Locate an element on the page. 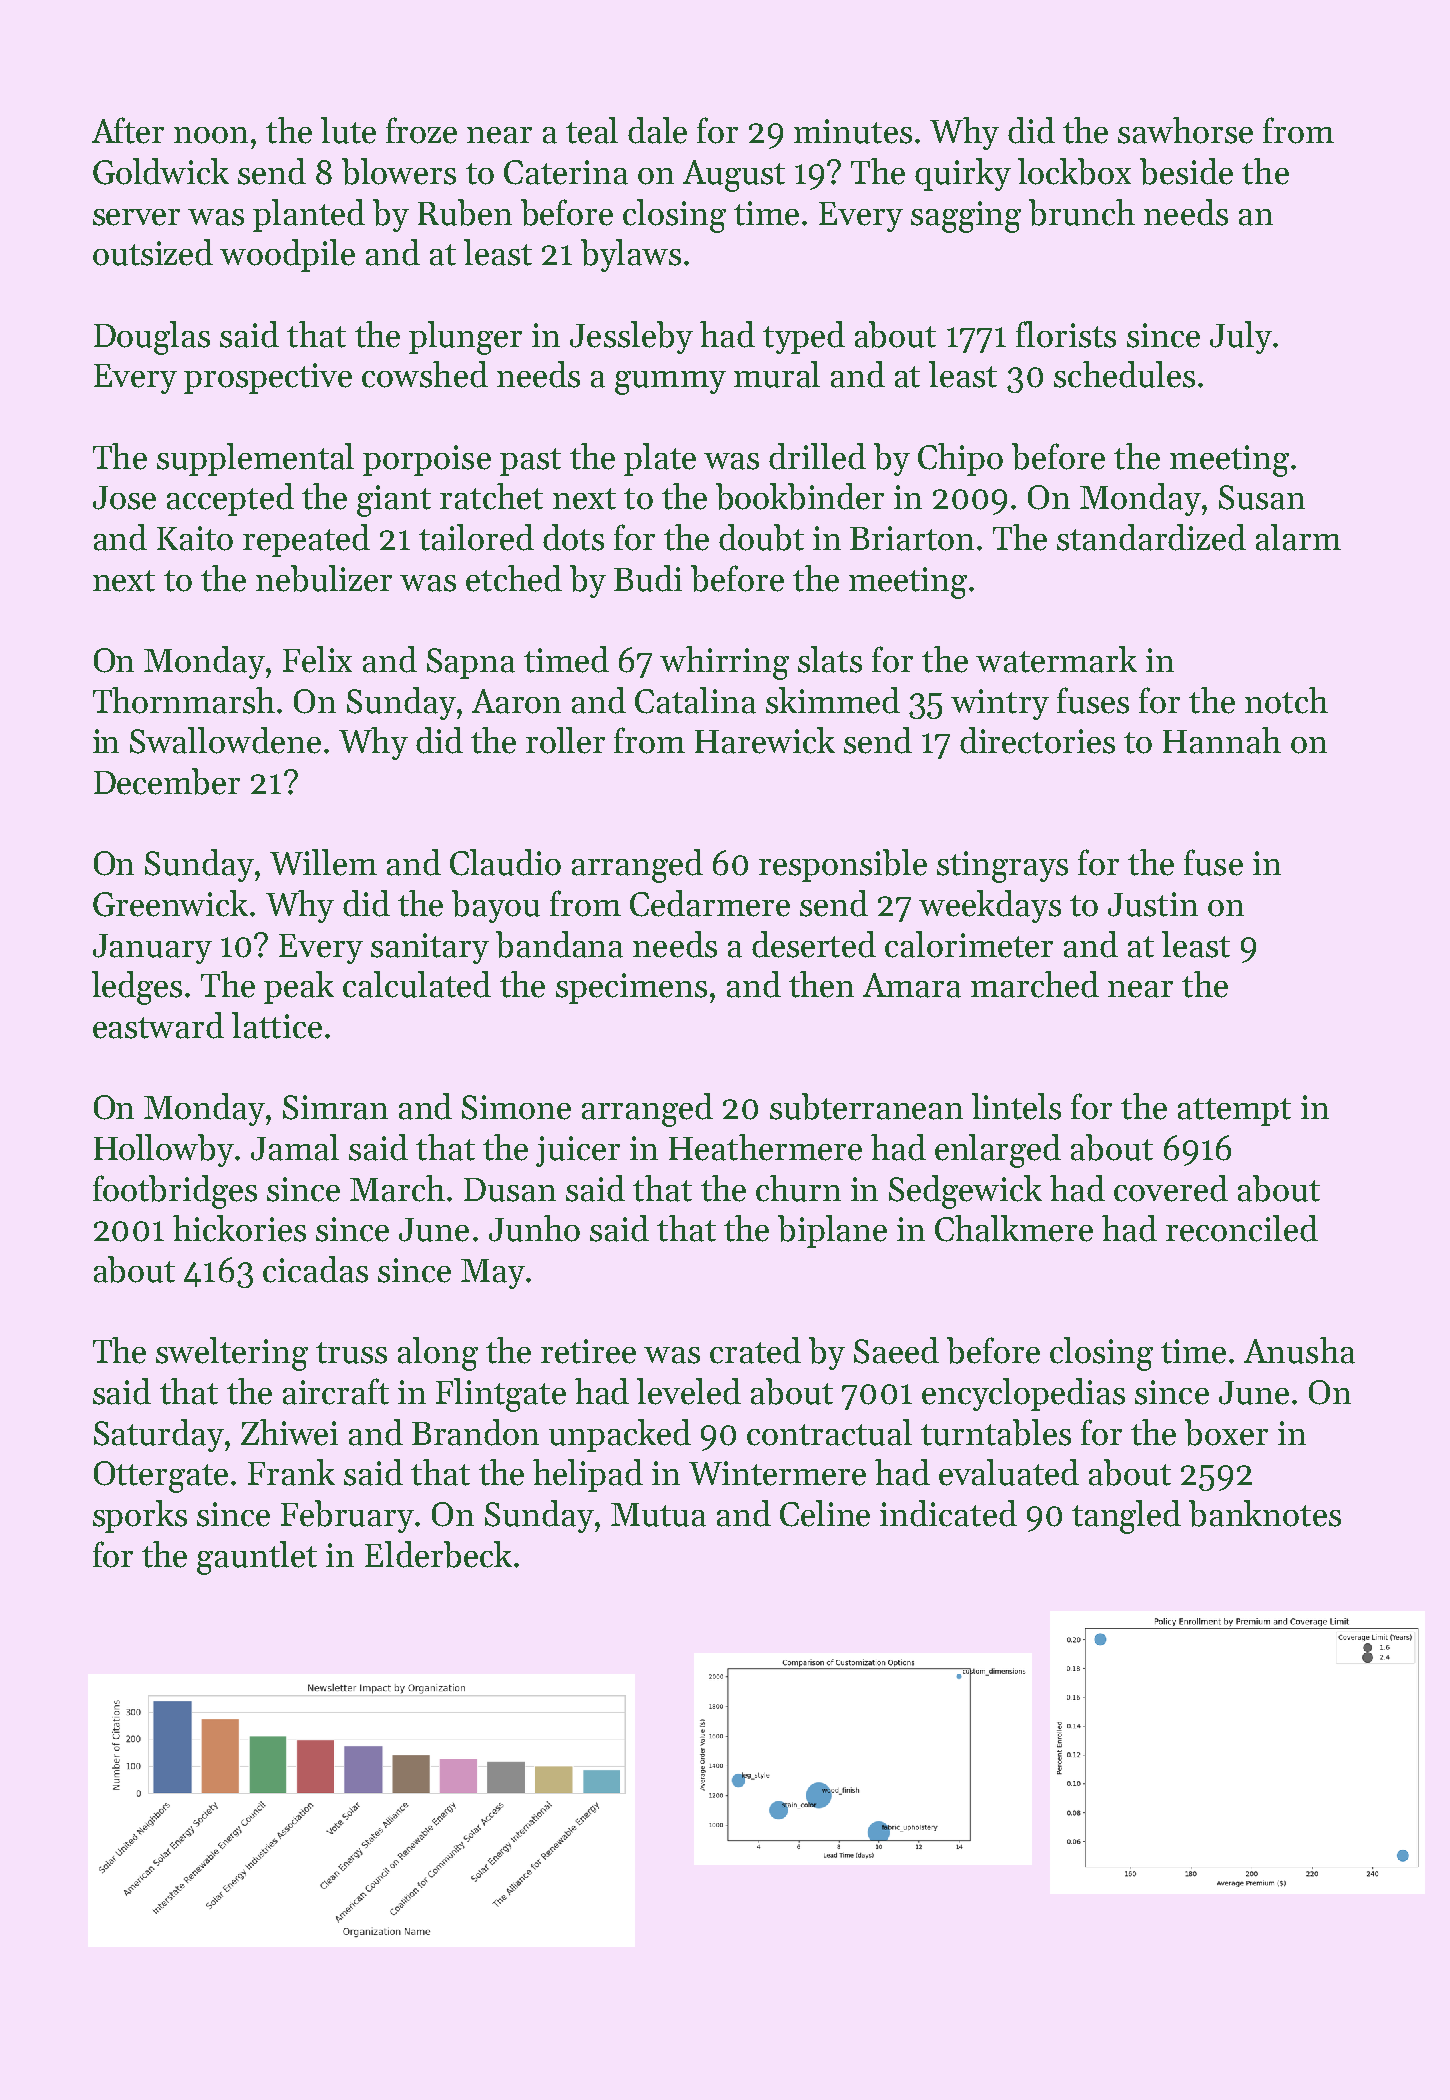  sweltering is located at coordinates (232, 1354).
